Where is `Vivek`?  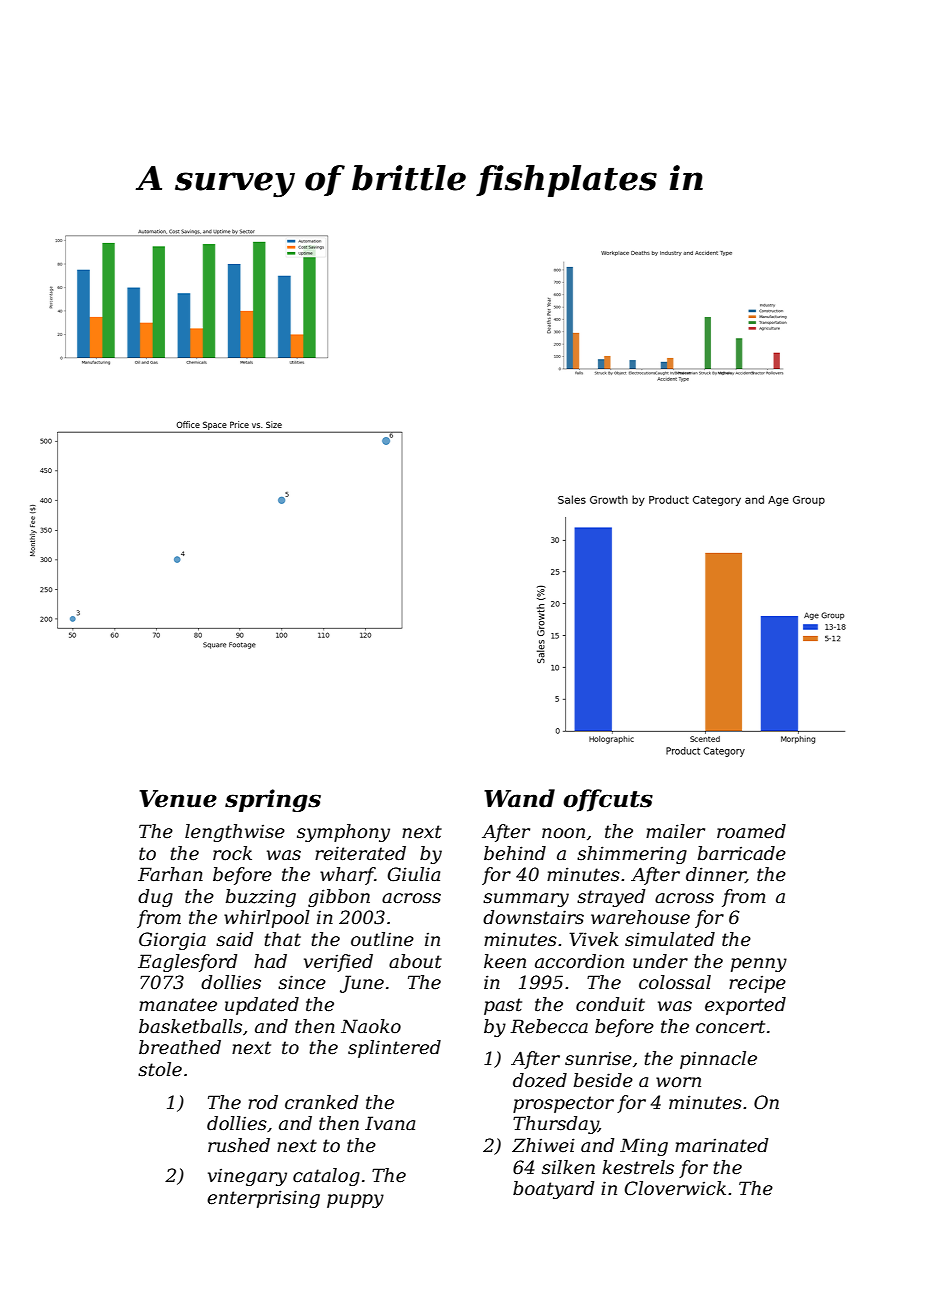 Vivek is located at coordinates (594, 939).
